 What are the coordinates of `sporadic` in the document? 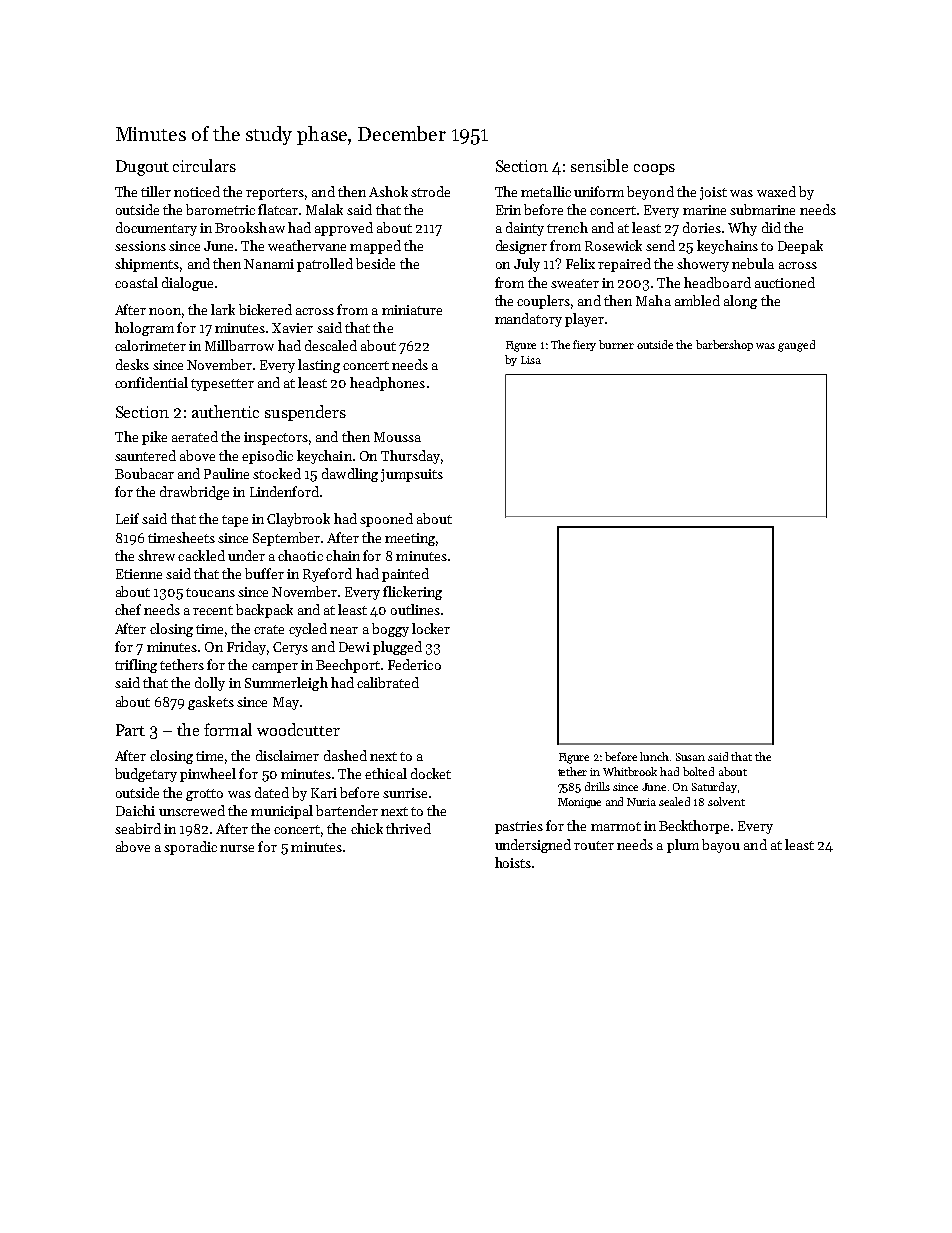 It's located at (190, 848).
